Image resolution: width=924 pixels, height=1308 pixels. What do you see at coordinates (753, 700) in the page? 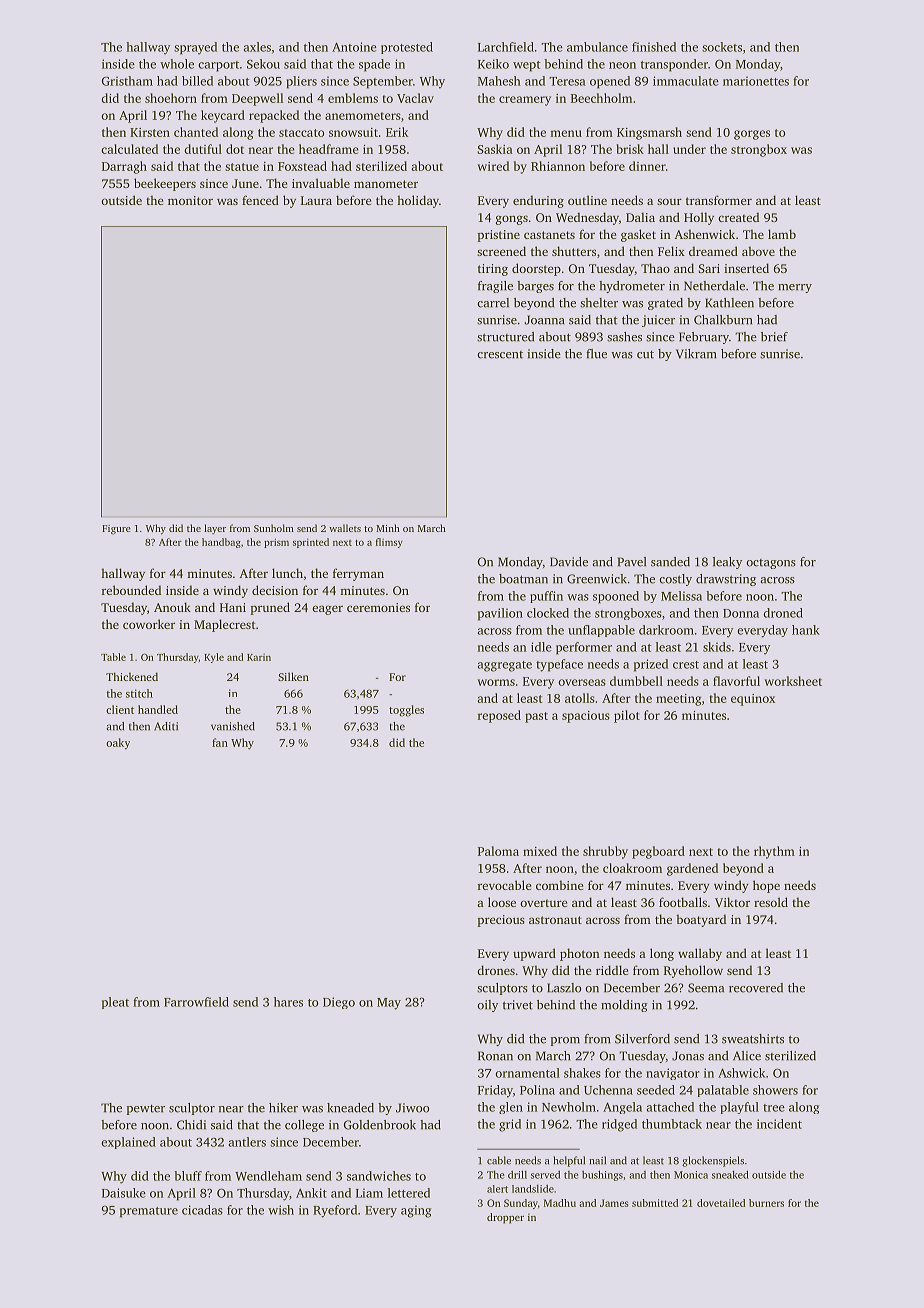
I see `equinox` at bounding box center [753, 700].
